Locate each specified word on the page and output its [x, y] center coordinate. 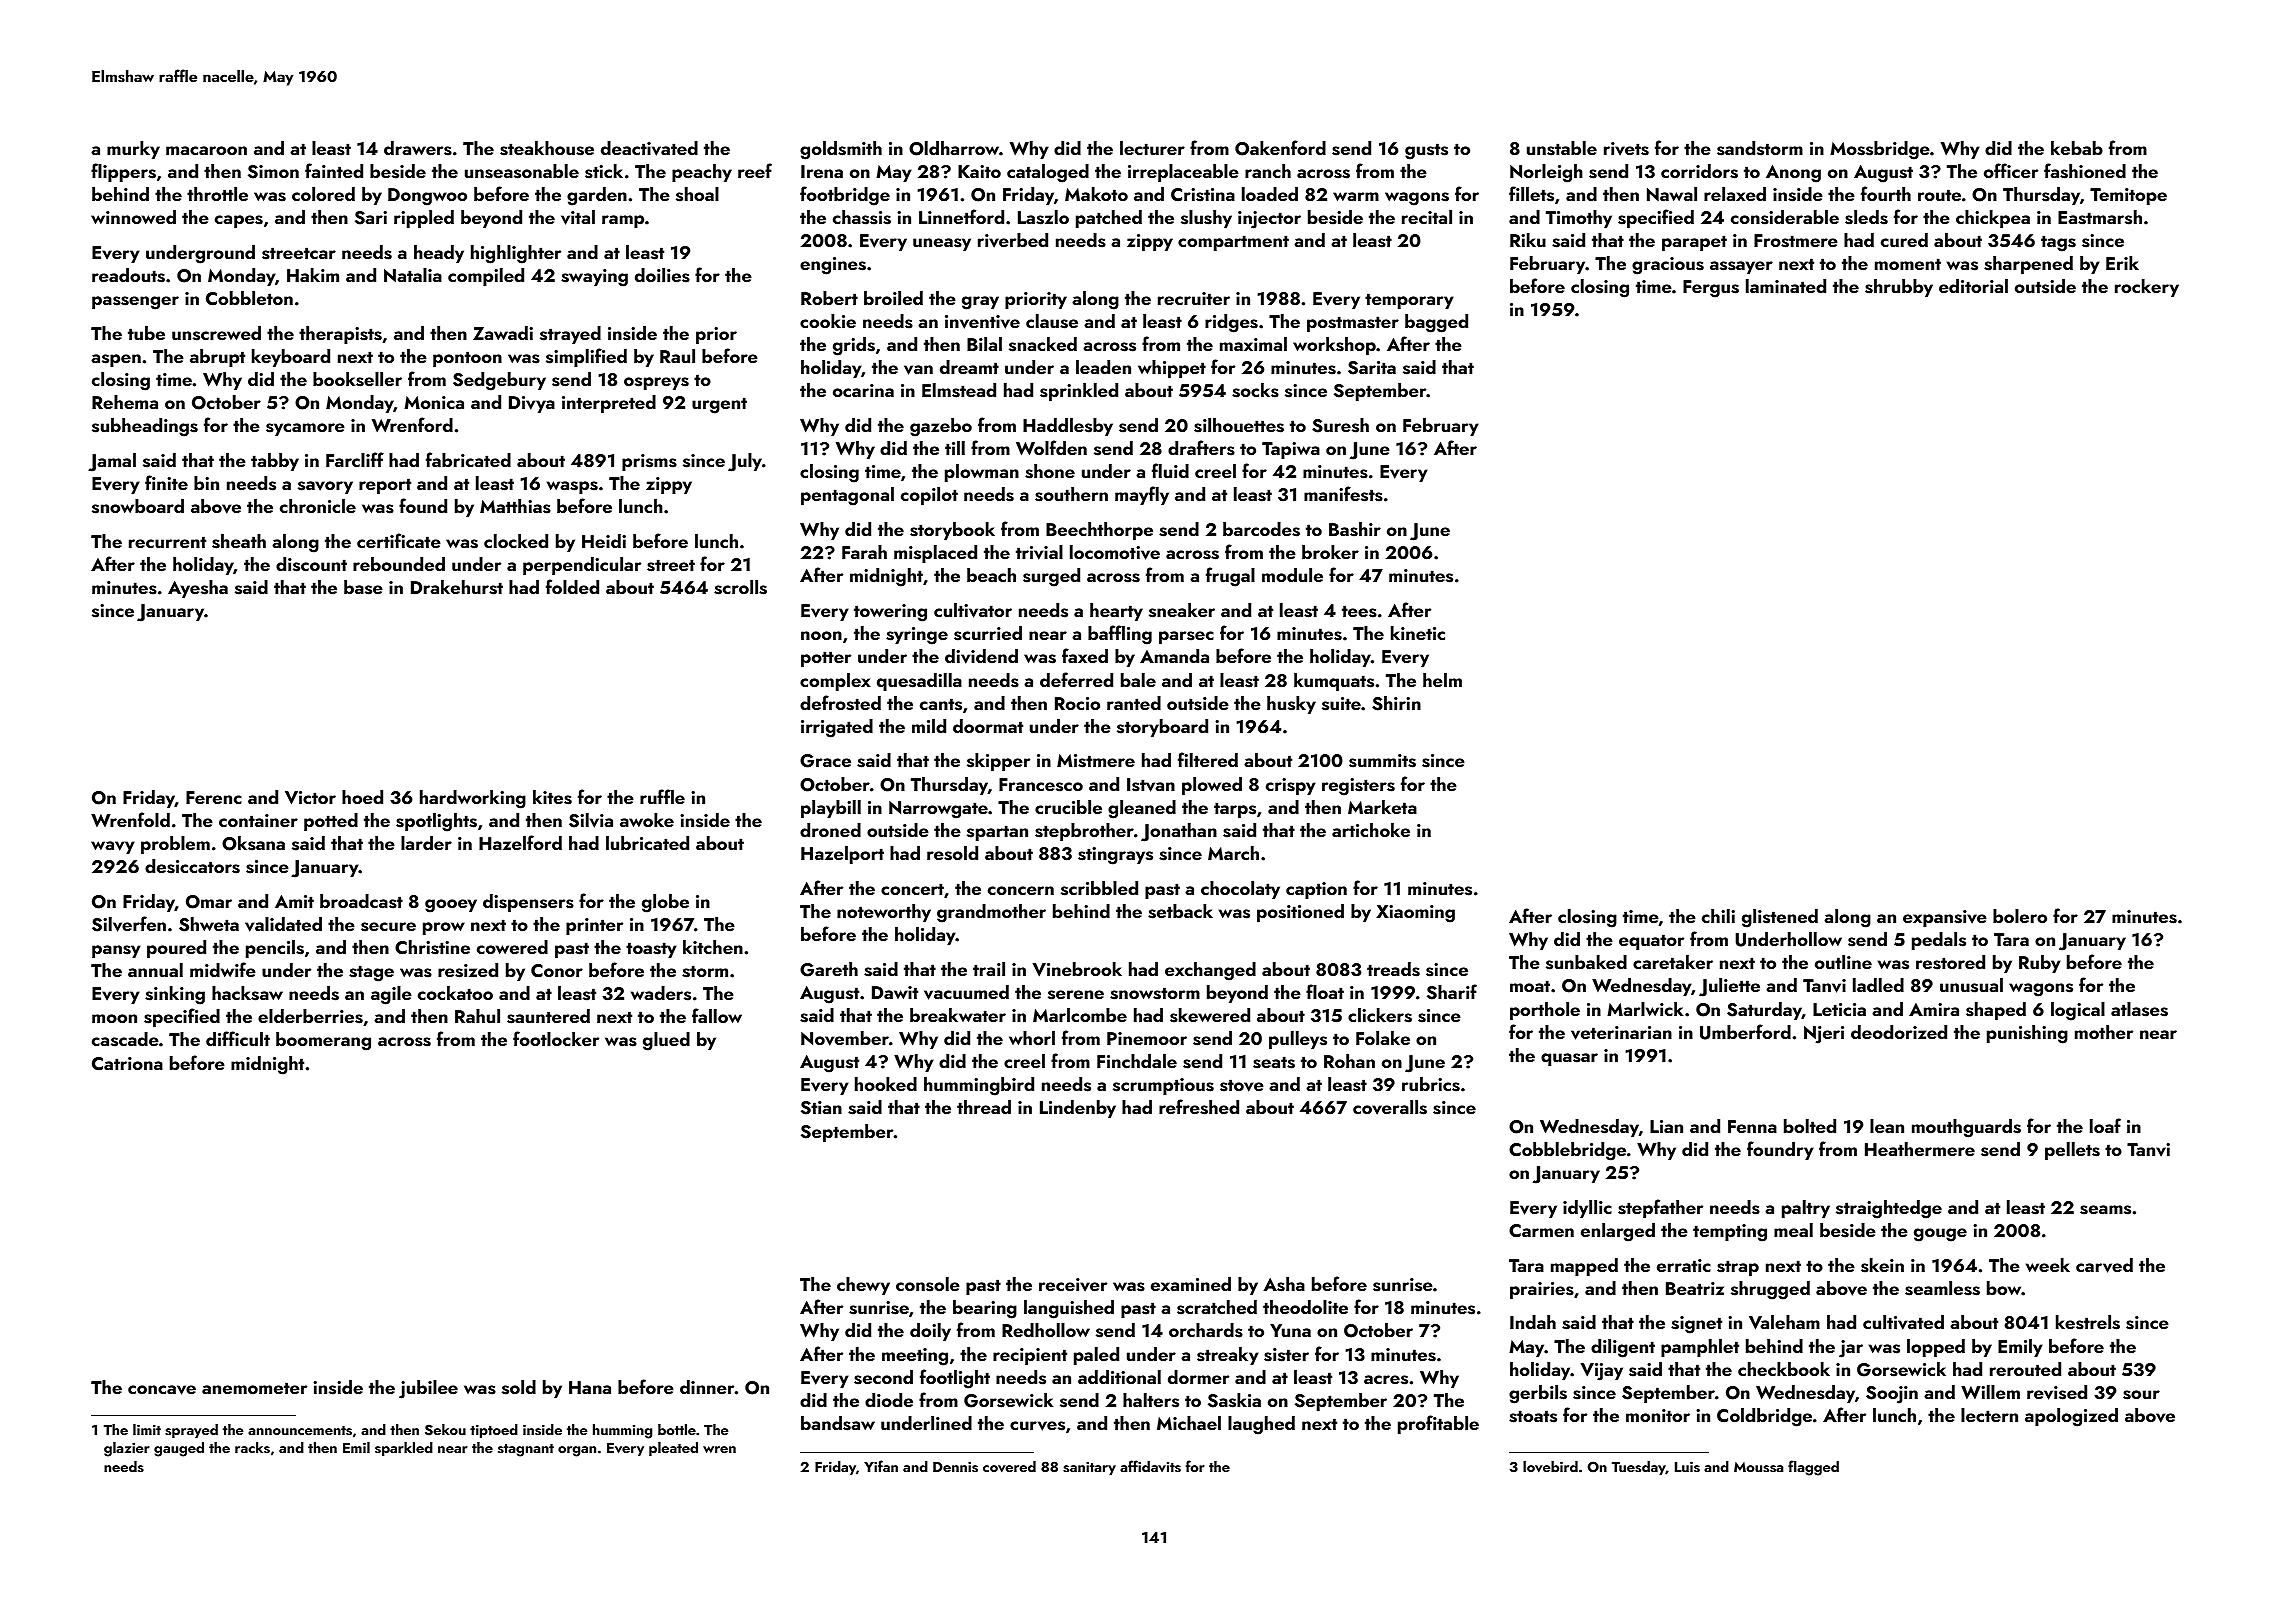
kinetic [1418, 633]
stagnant [526, 1450]
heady [439, 254]
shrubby [1899, 288]
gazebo [941, 427]
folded [572, 586]
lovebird [1550, 1467]
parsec [1186, 637]
